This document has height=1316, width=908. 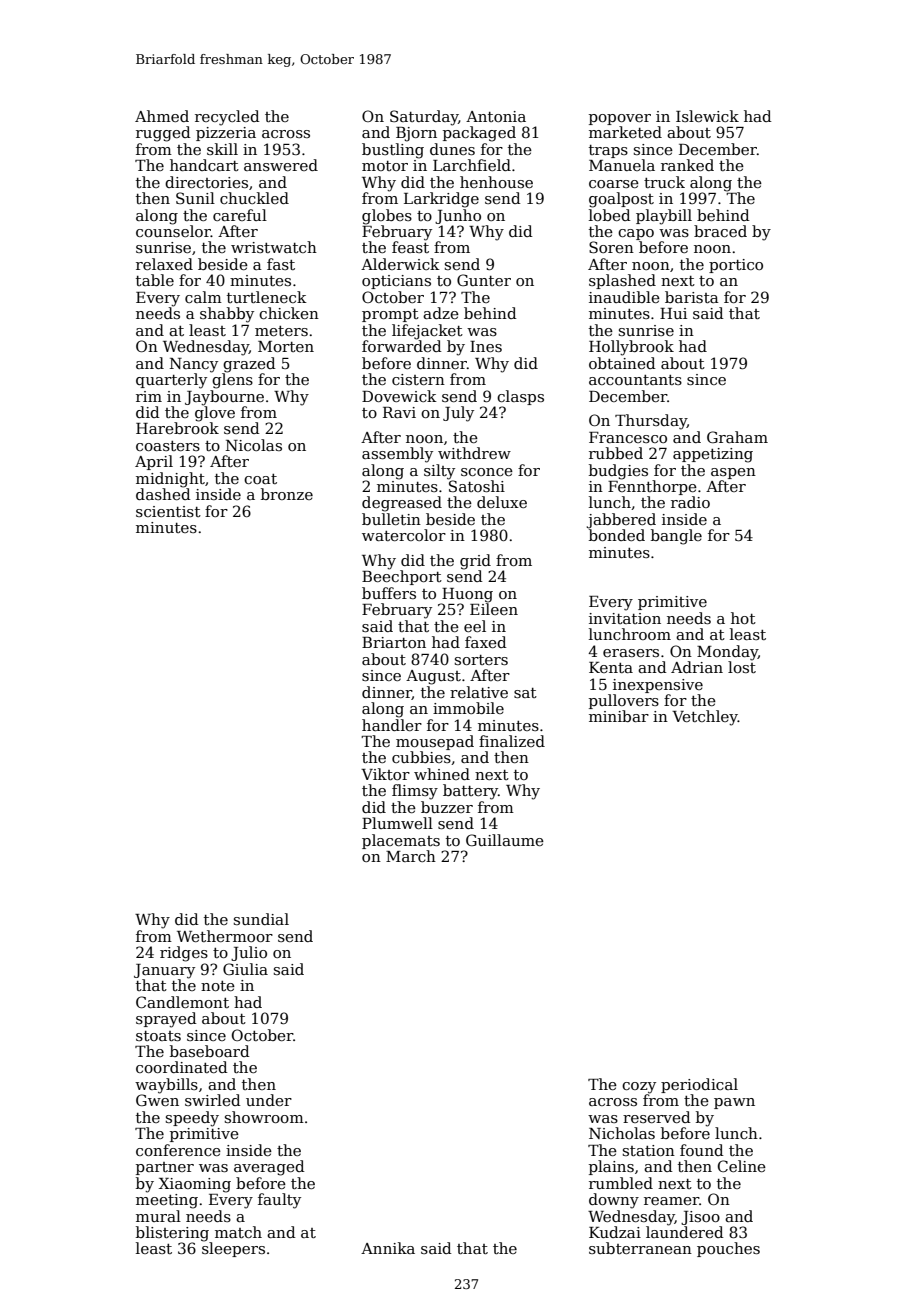 What do you see at coordinates (727, 653) in the document?
I see `Monday` at bounding box center [727, 653].
